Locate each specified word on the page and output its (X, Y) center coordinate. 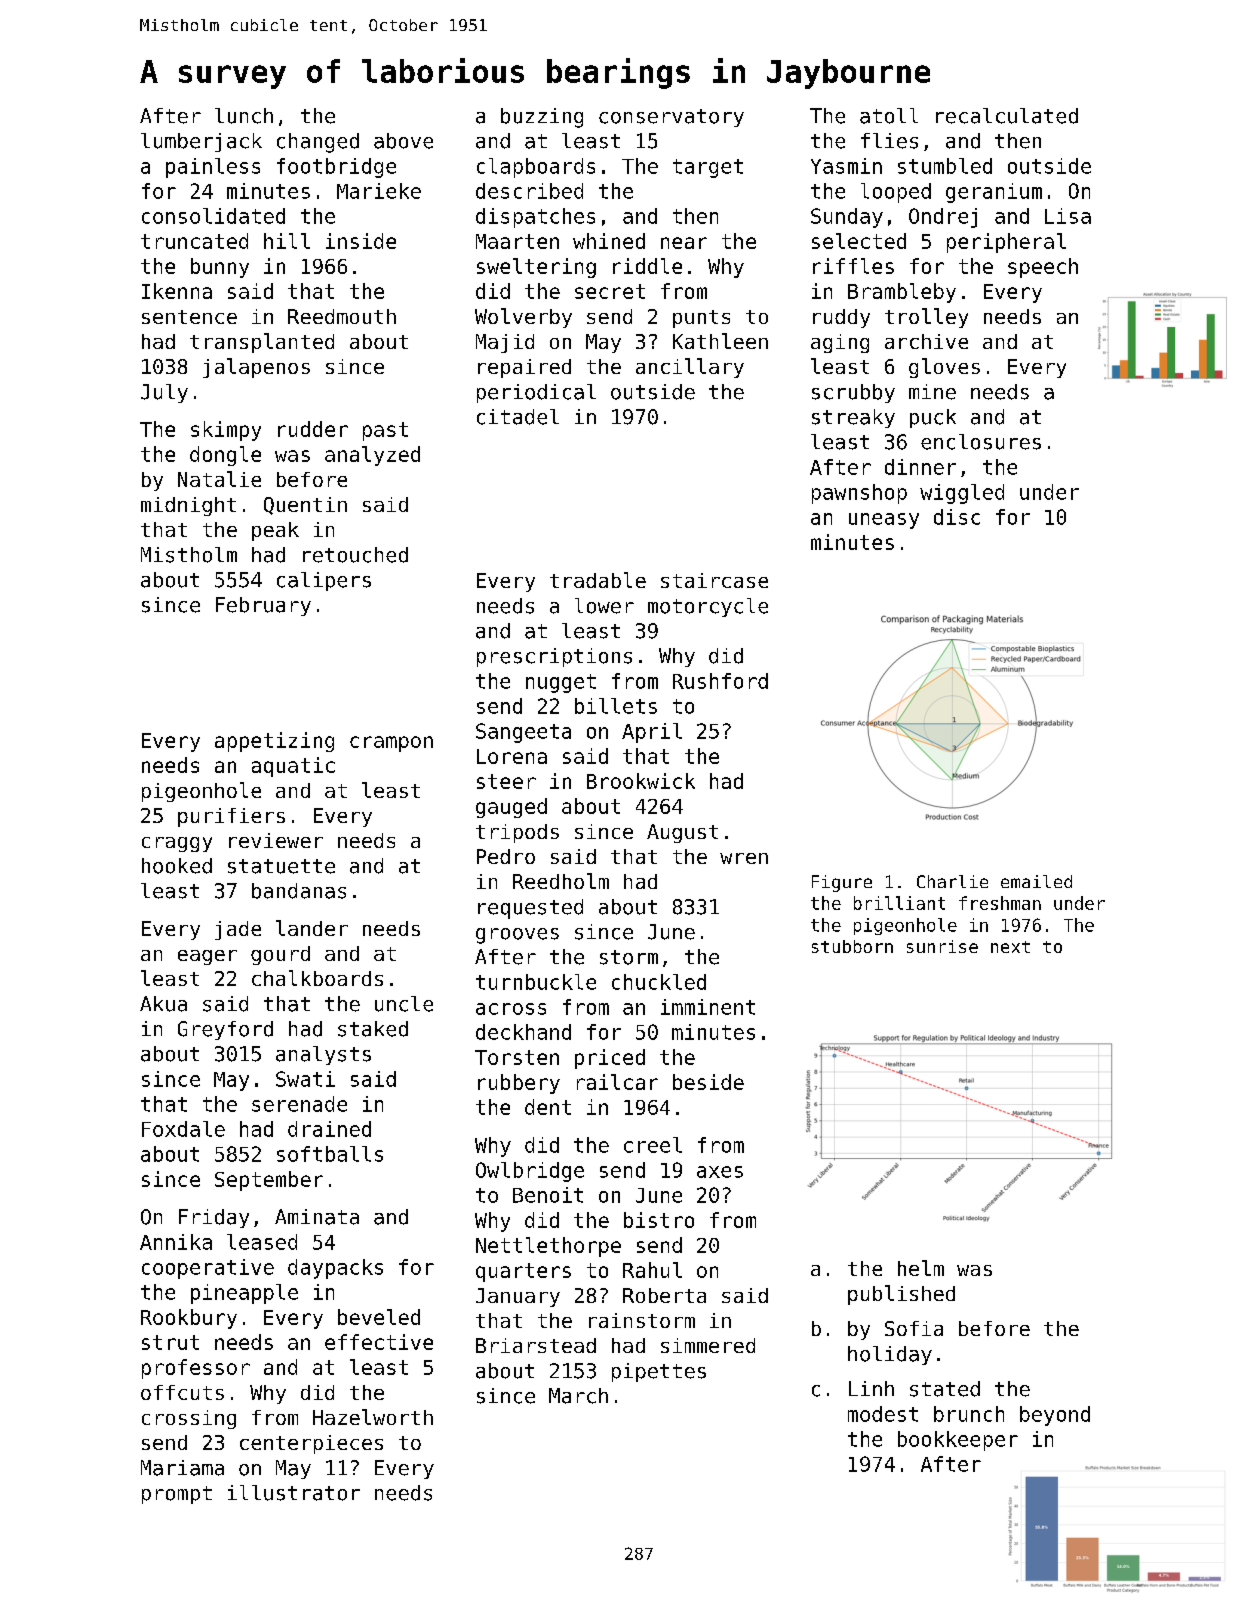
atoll (889, 116)
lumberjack (201, 142)
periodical (536, 393)
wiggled (962, 494)
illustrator (294, 1493)
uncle (404, 1004)
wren (744, 858)
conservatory (671, 118)
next (1010, 947)
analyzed (372, 456)
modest (883, 1414)
